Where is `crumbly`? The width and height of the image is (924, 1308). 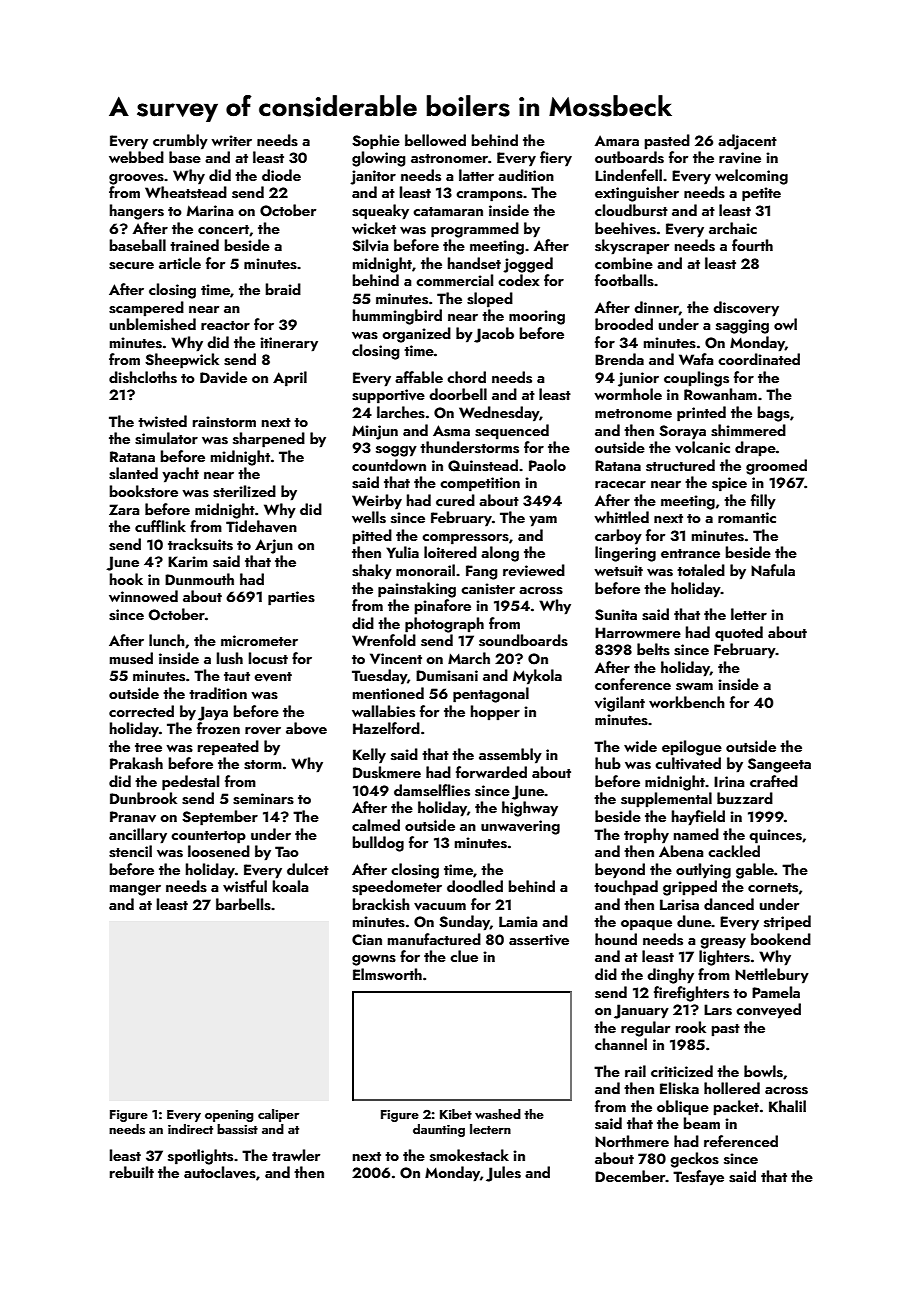
crumbly is located at coordinates (180, 142).
